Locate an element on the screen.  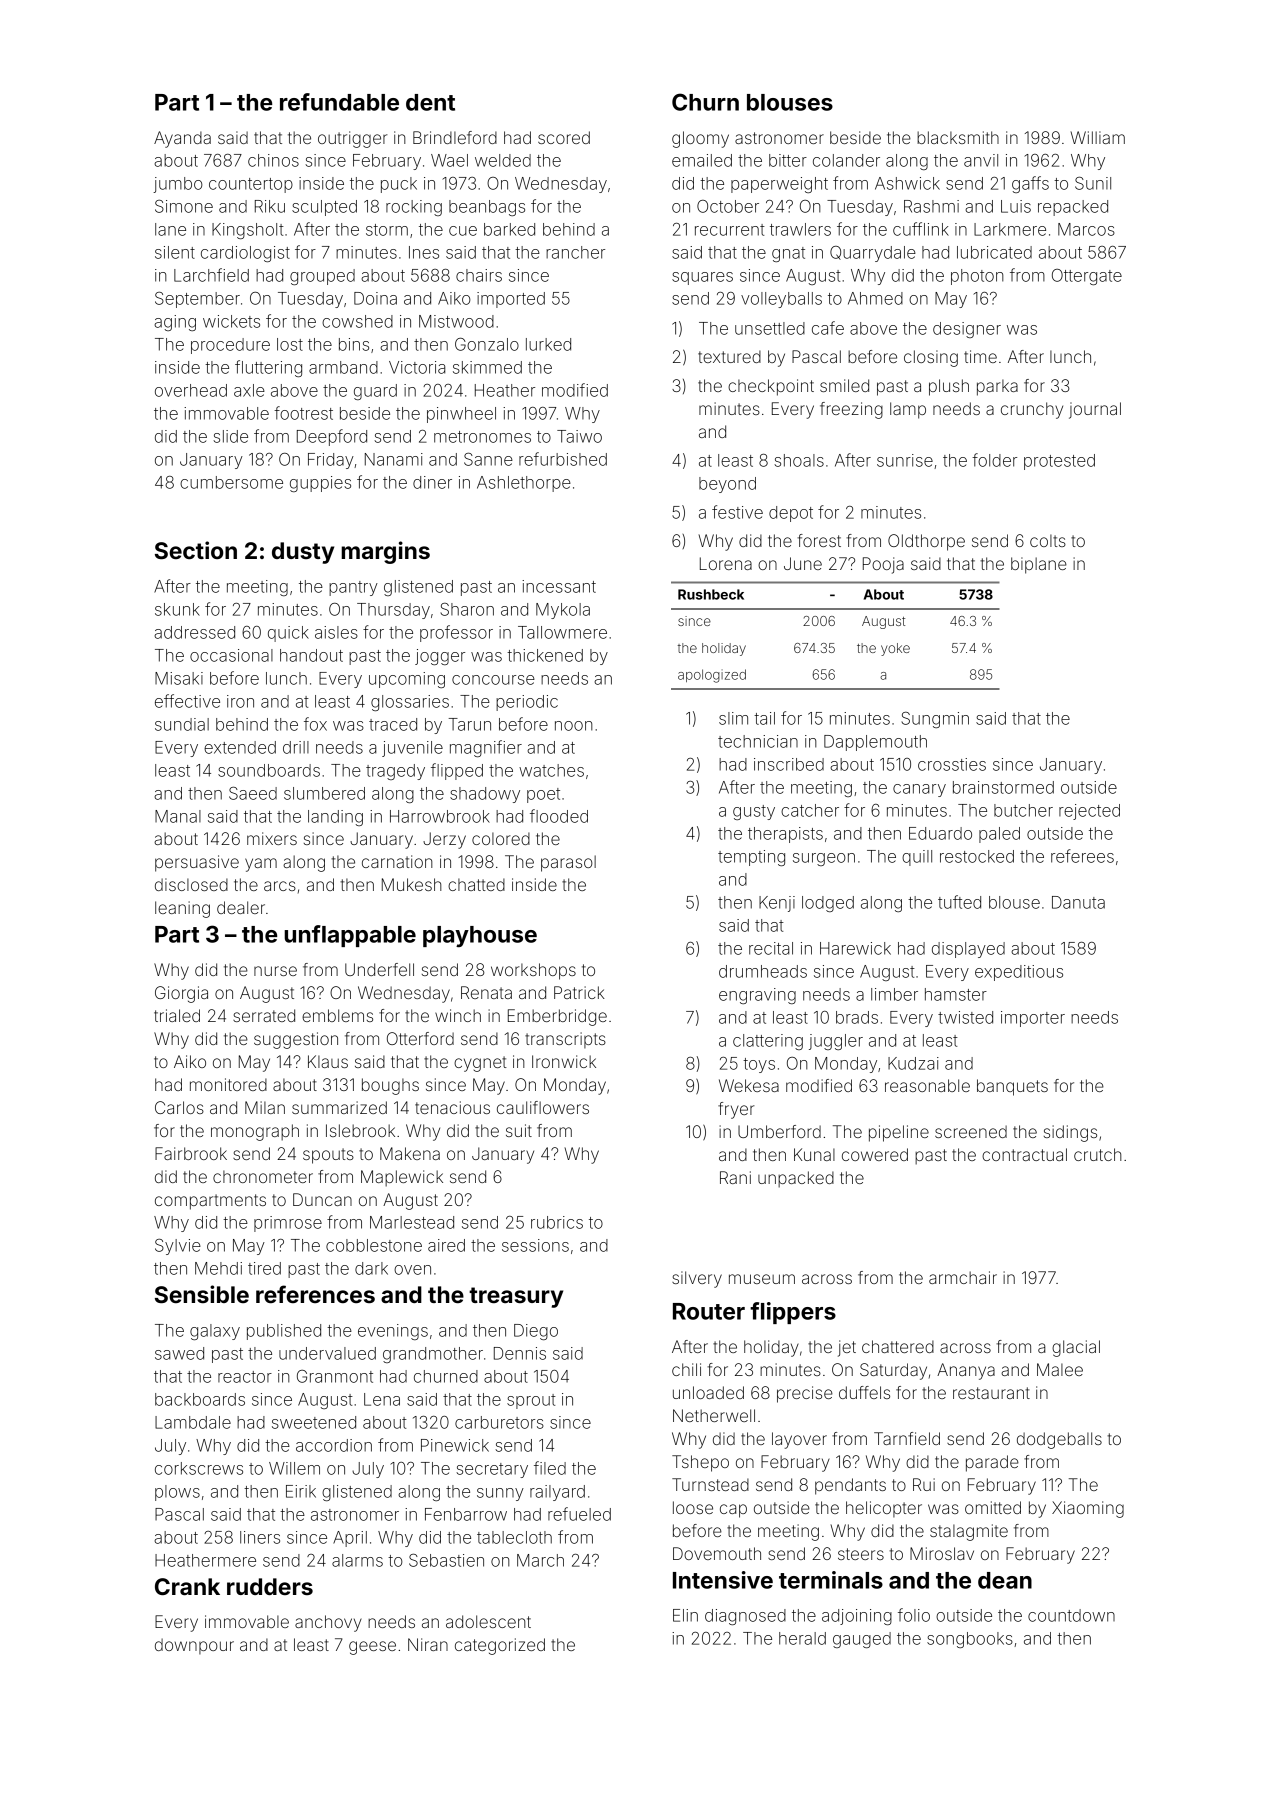
scored is located at coordinates (564, 137).
